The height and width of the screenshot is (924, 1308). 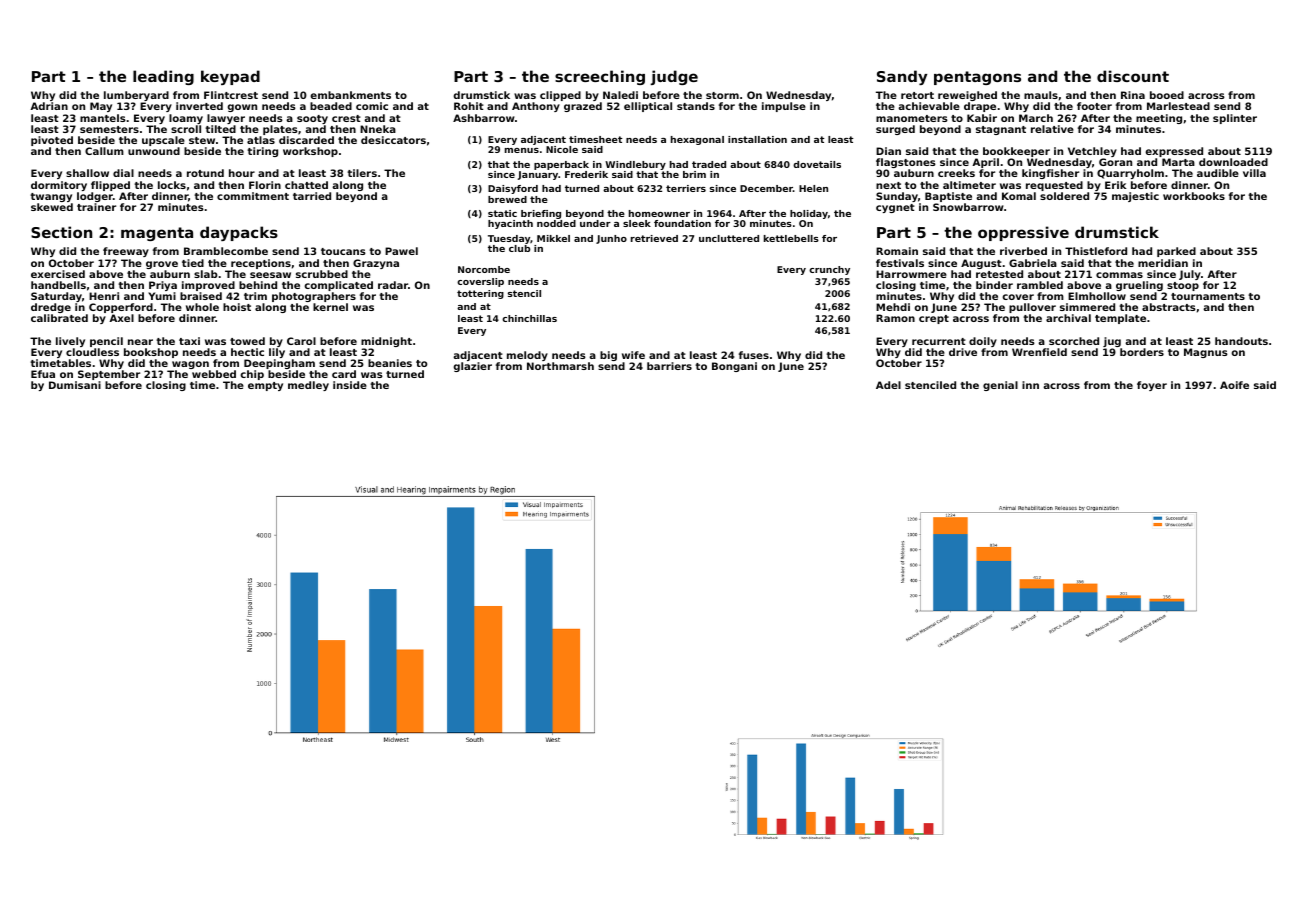 What do you see at coordinates (350, 95) in the screenshot?
I see `embankments` at bounding box center [350, 95].
